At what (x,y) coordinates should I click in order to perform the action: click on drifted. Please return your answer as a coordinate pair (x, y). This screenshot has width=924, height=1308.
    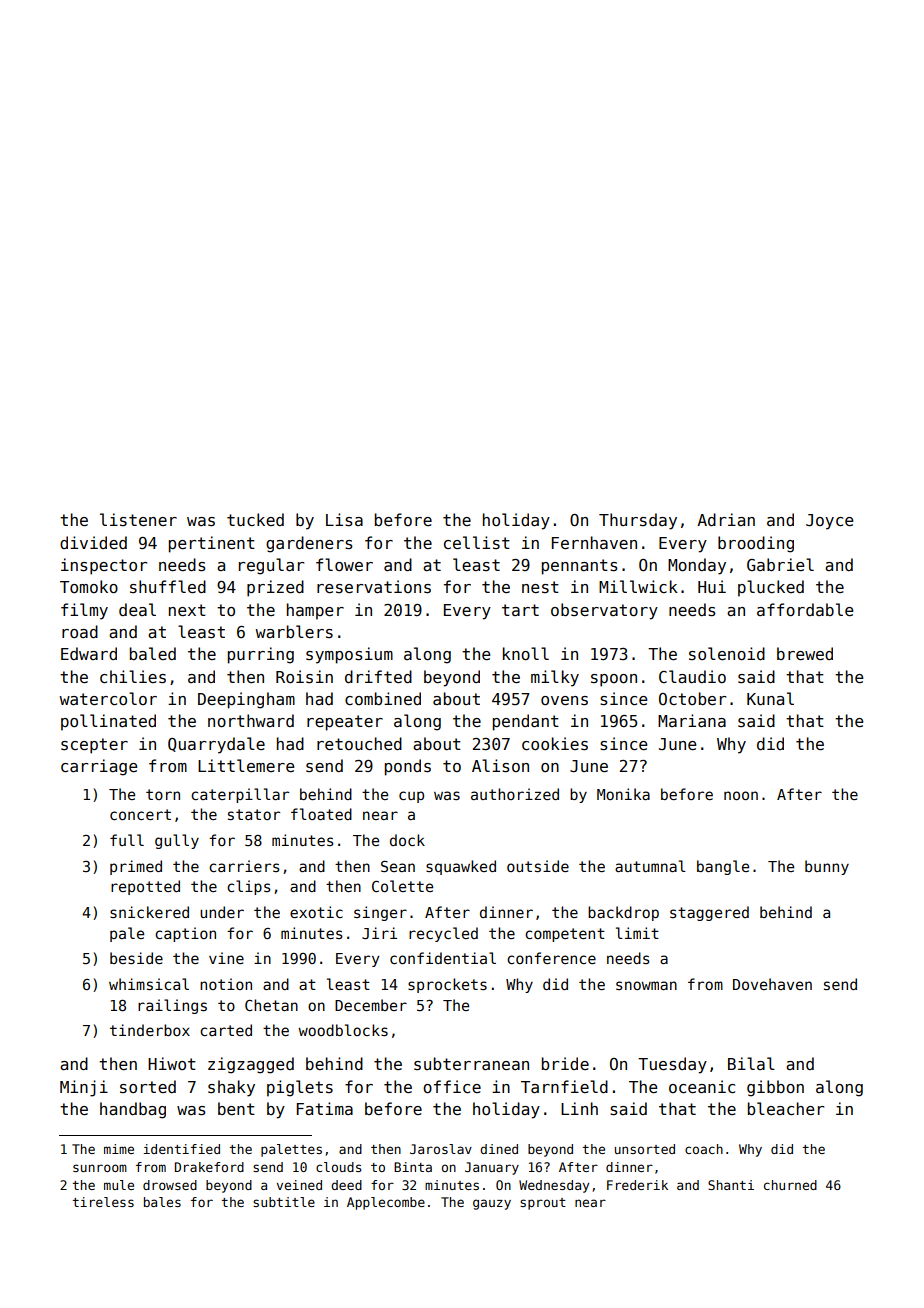
    Looking at the image, I should click on (378, 676).
